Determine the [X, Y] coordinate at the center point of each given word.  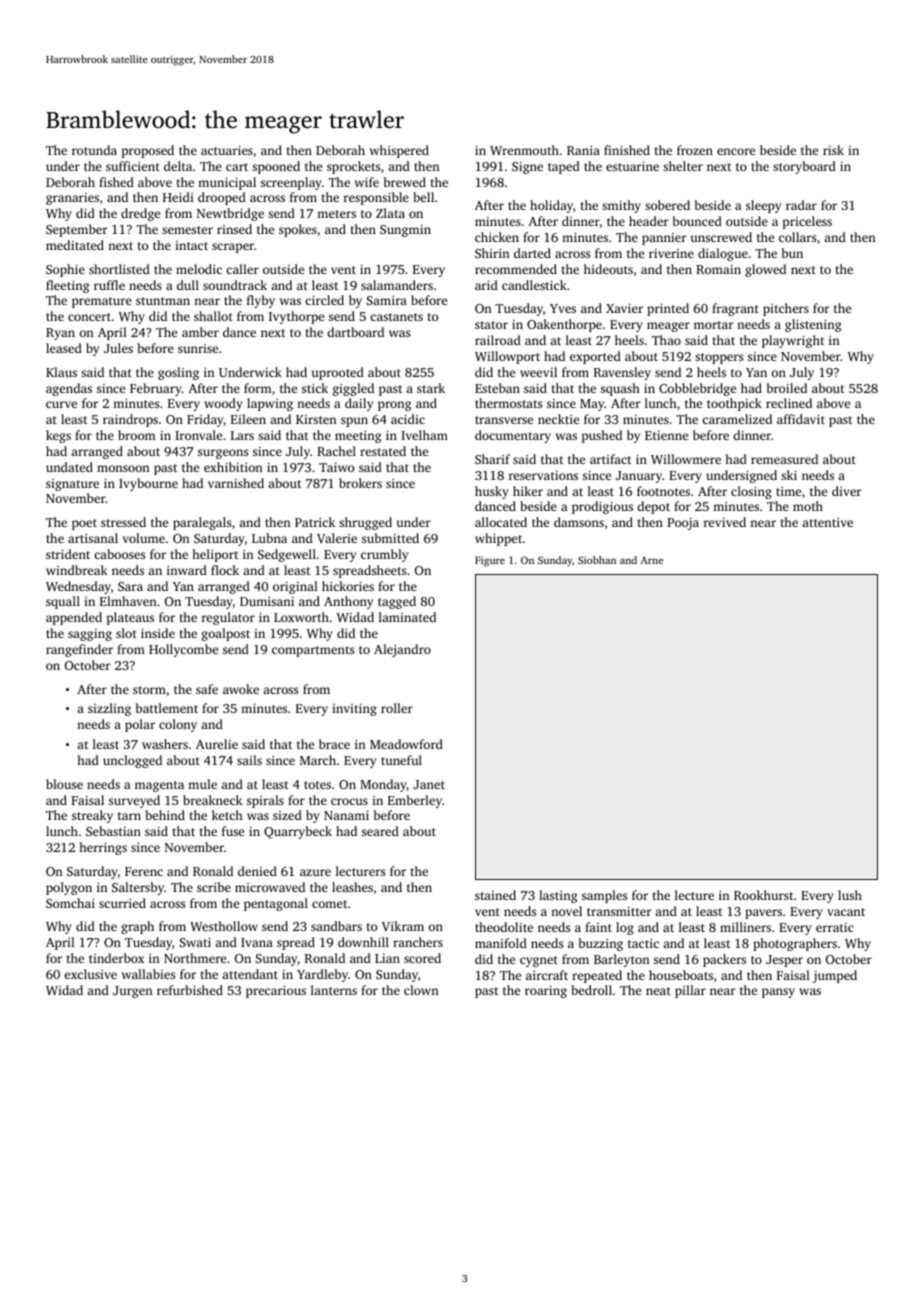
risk [833, 150]
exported [595, 357]
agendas [69, 389]
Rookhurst [763, 895]
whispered [399, 151]
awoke [241, 689]
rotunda [94, 150]
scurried [122, 903]
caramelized [737, 419]
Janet [429, 784]
